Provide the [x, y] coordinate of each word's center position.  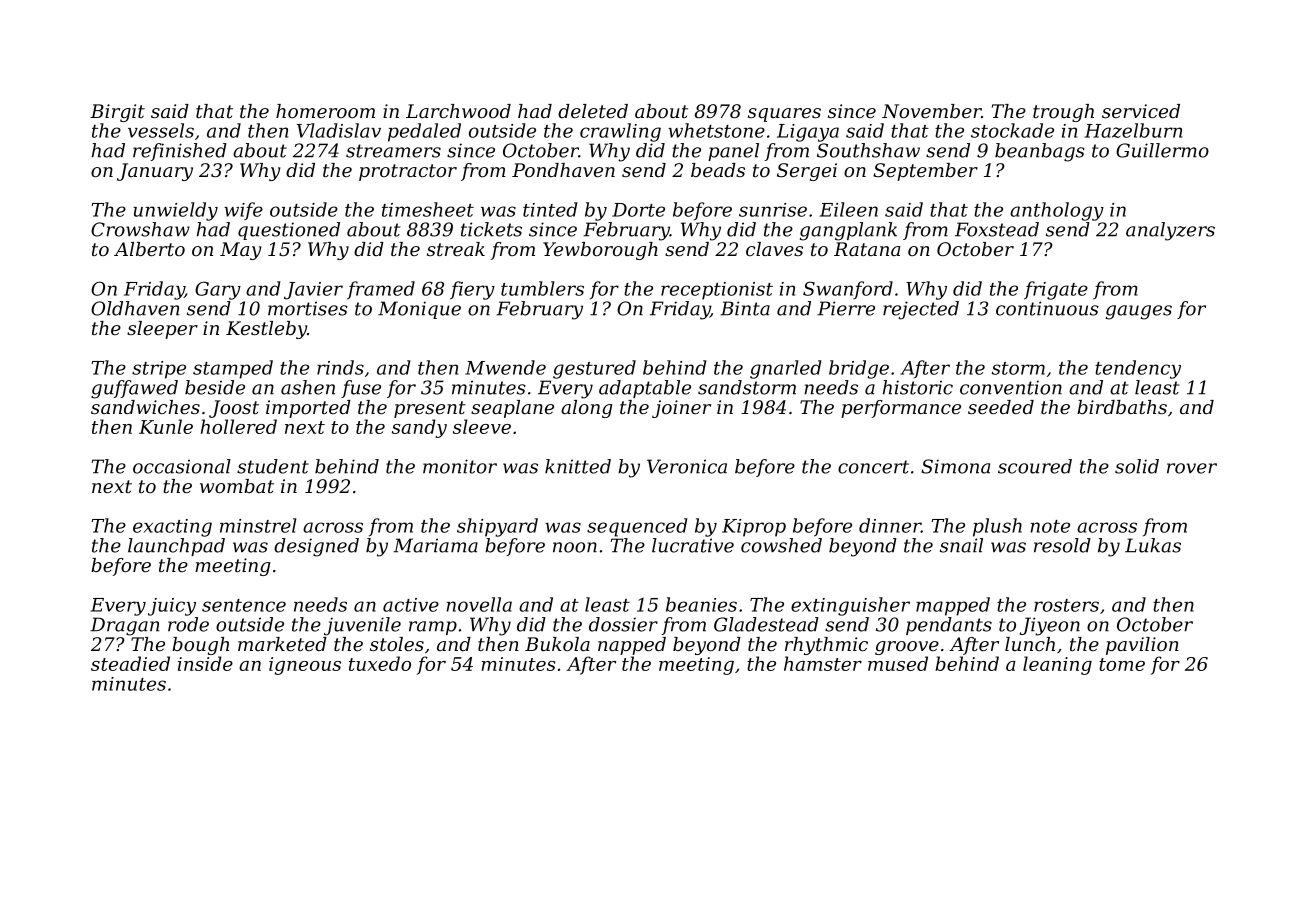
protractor [408, 172]
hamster [823, 663]
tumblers [542, 288]
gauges [1139, 312]
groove [907, 648]
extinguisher [850, 606]
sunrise [773, 210]
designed [316, 547]
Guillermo [1162, 150]
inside [205, 663]
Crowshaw [140, 229]
